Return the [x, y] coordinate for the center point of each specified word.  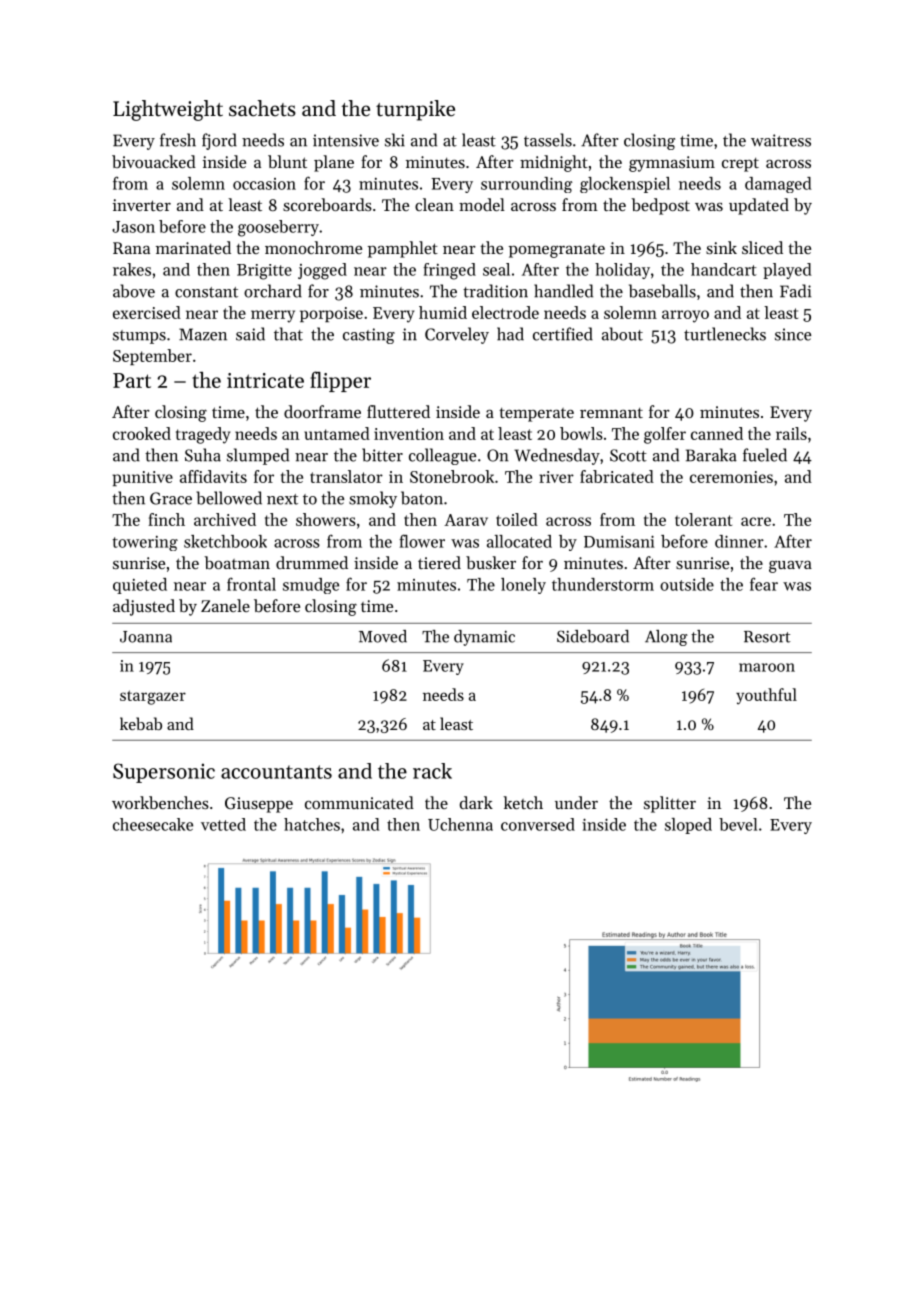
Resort [767, 637]
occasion [264, 184]
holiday [622, 271]
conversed [538, 824]
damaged [778, 185]
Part [132, 380]
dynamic [484, 638]
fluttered [398, 411]
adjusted [144, 607]
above [134, 291]
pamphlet [403, 249]
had [510, 334]
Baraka [711, 455]
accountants [276, 772]
